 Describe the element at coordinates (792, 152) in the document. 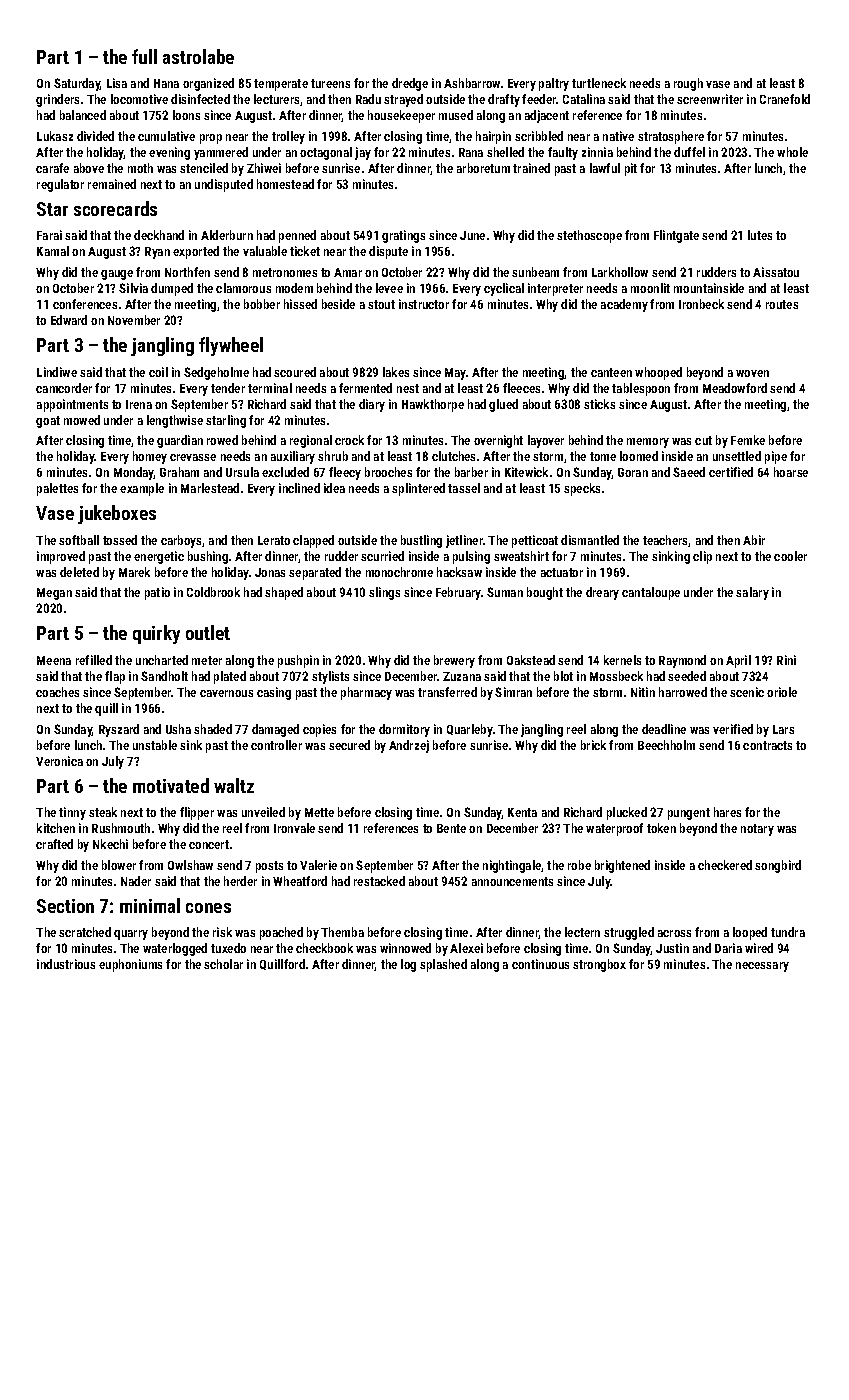

I see `whole` at that location.
